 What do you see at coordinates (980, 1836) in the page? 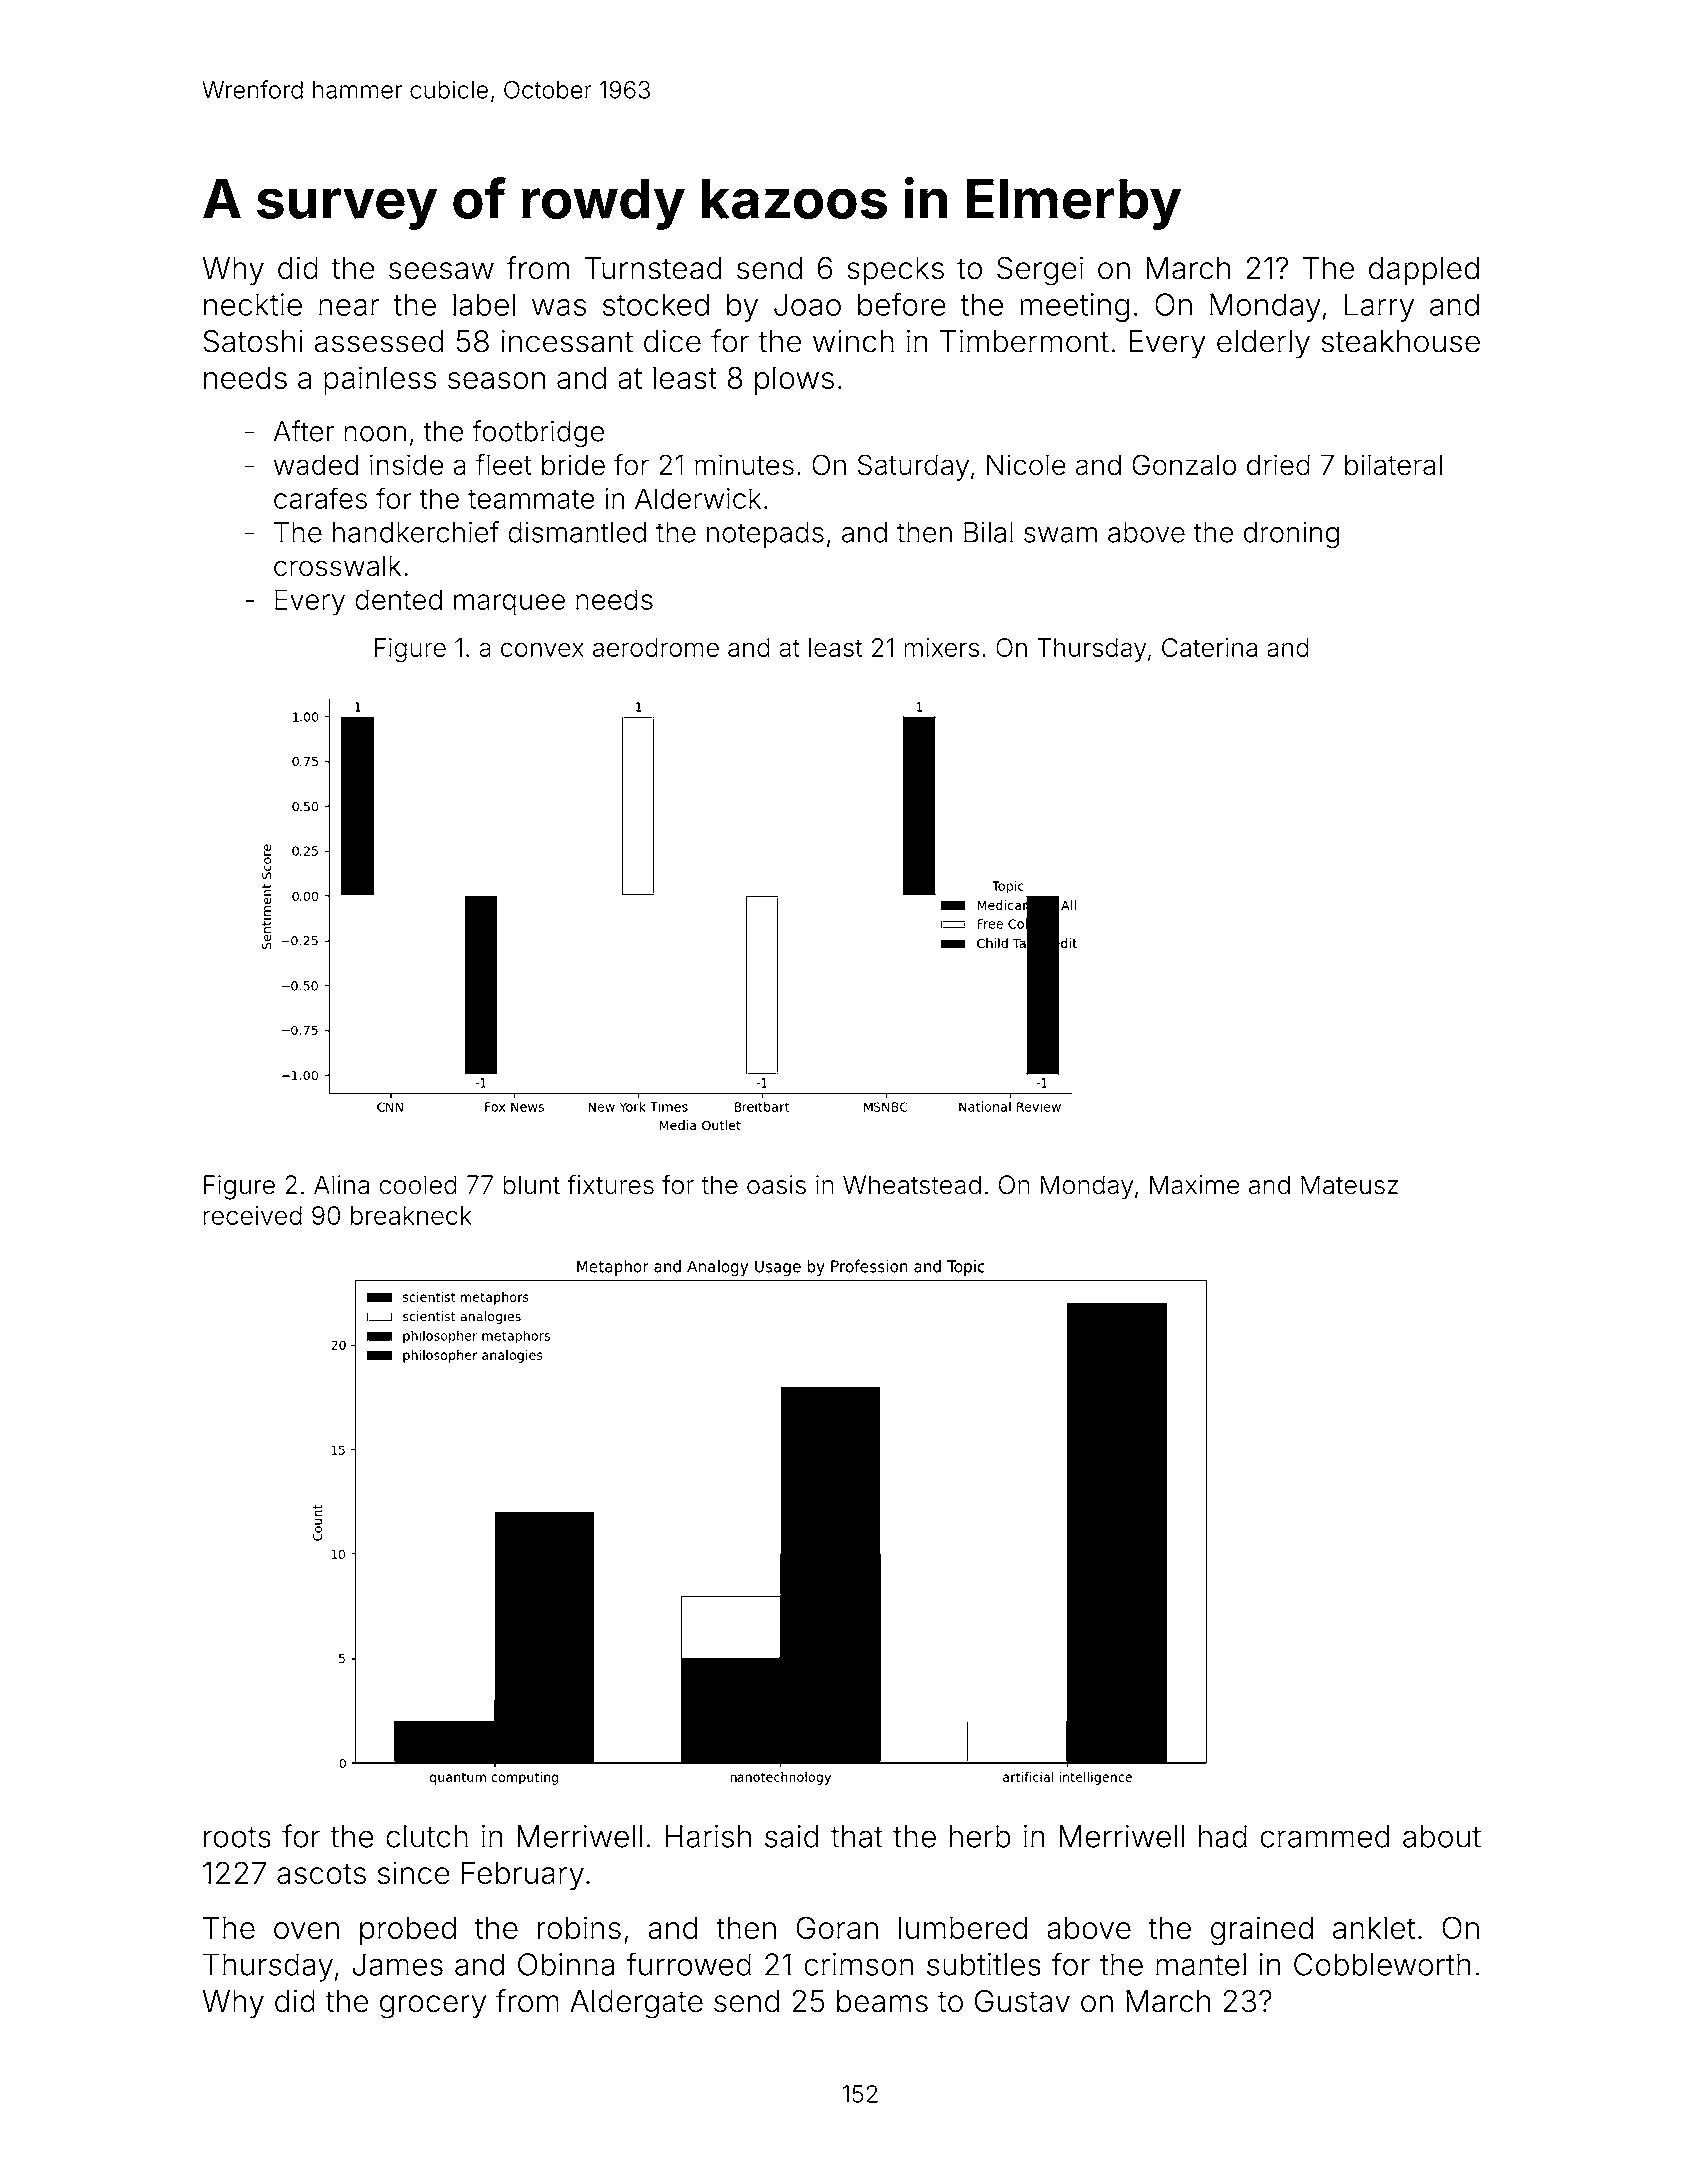
I see `herb` at bounding box center [980, 1836].
